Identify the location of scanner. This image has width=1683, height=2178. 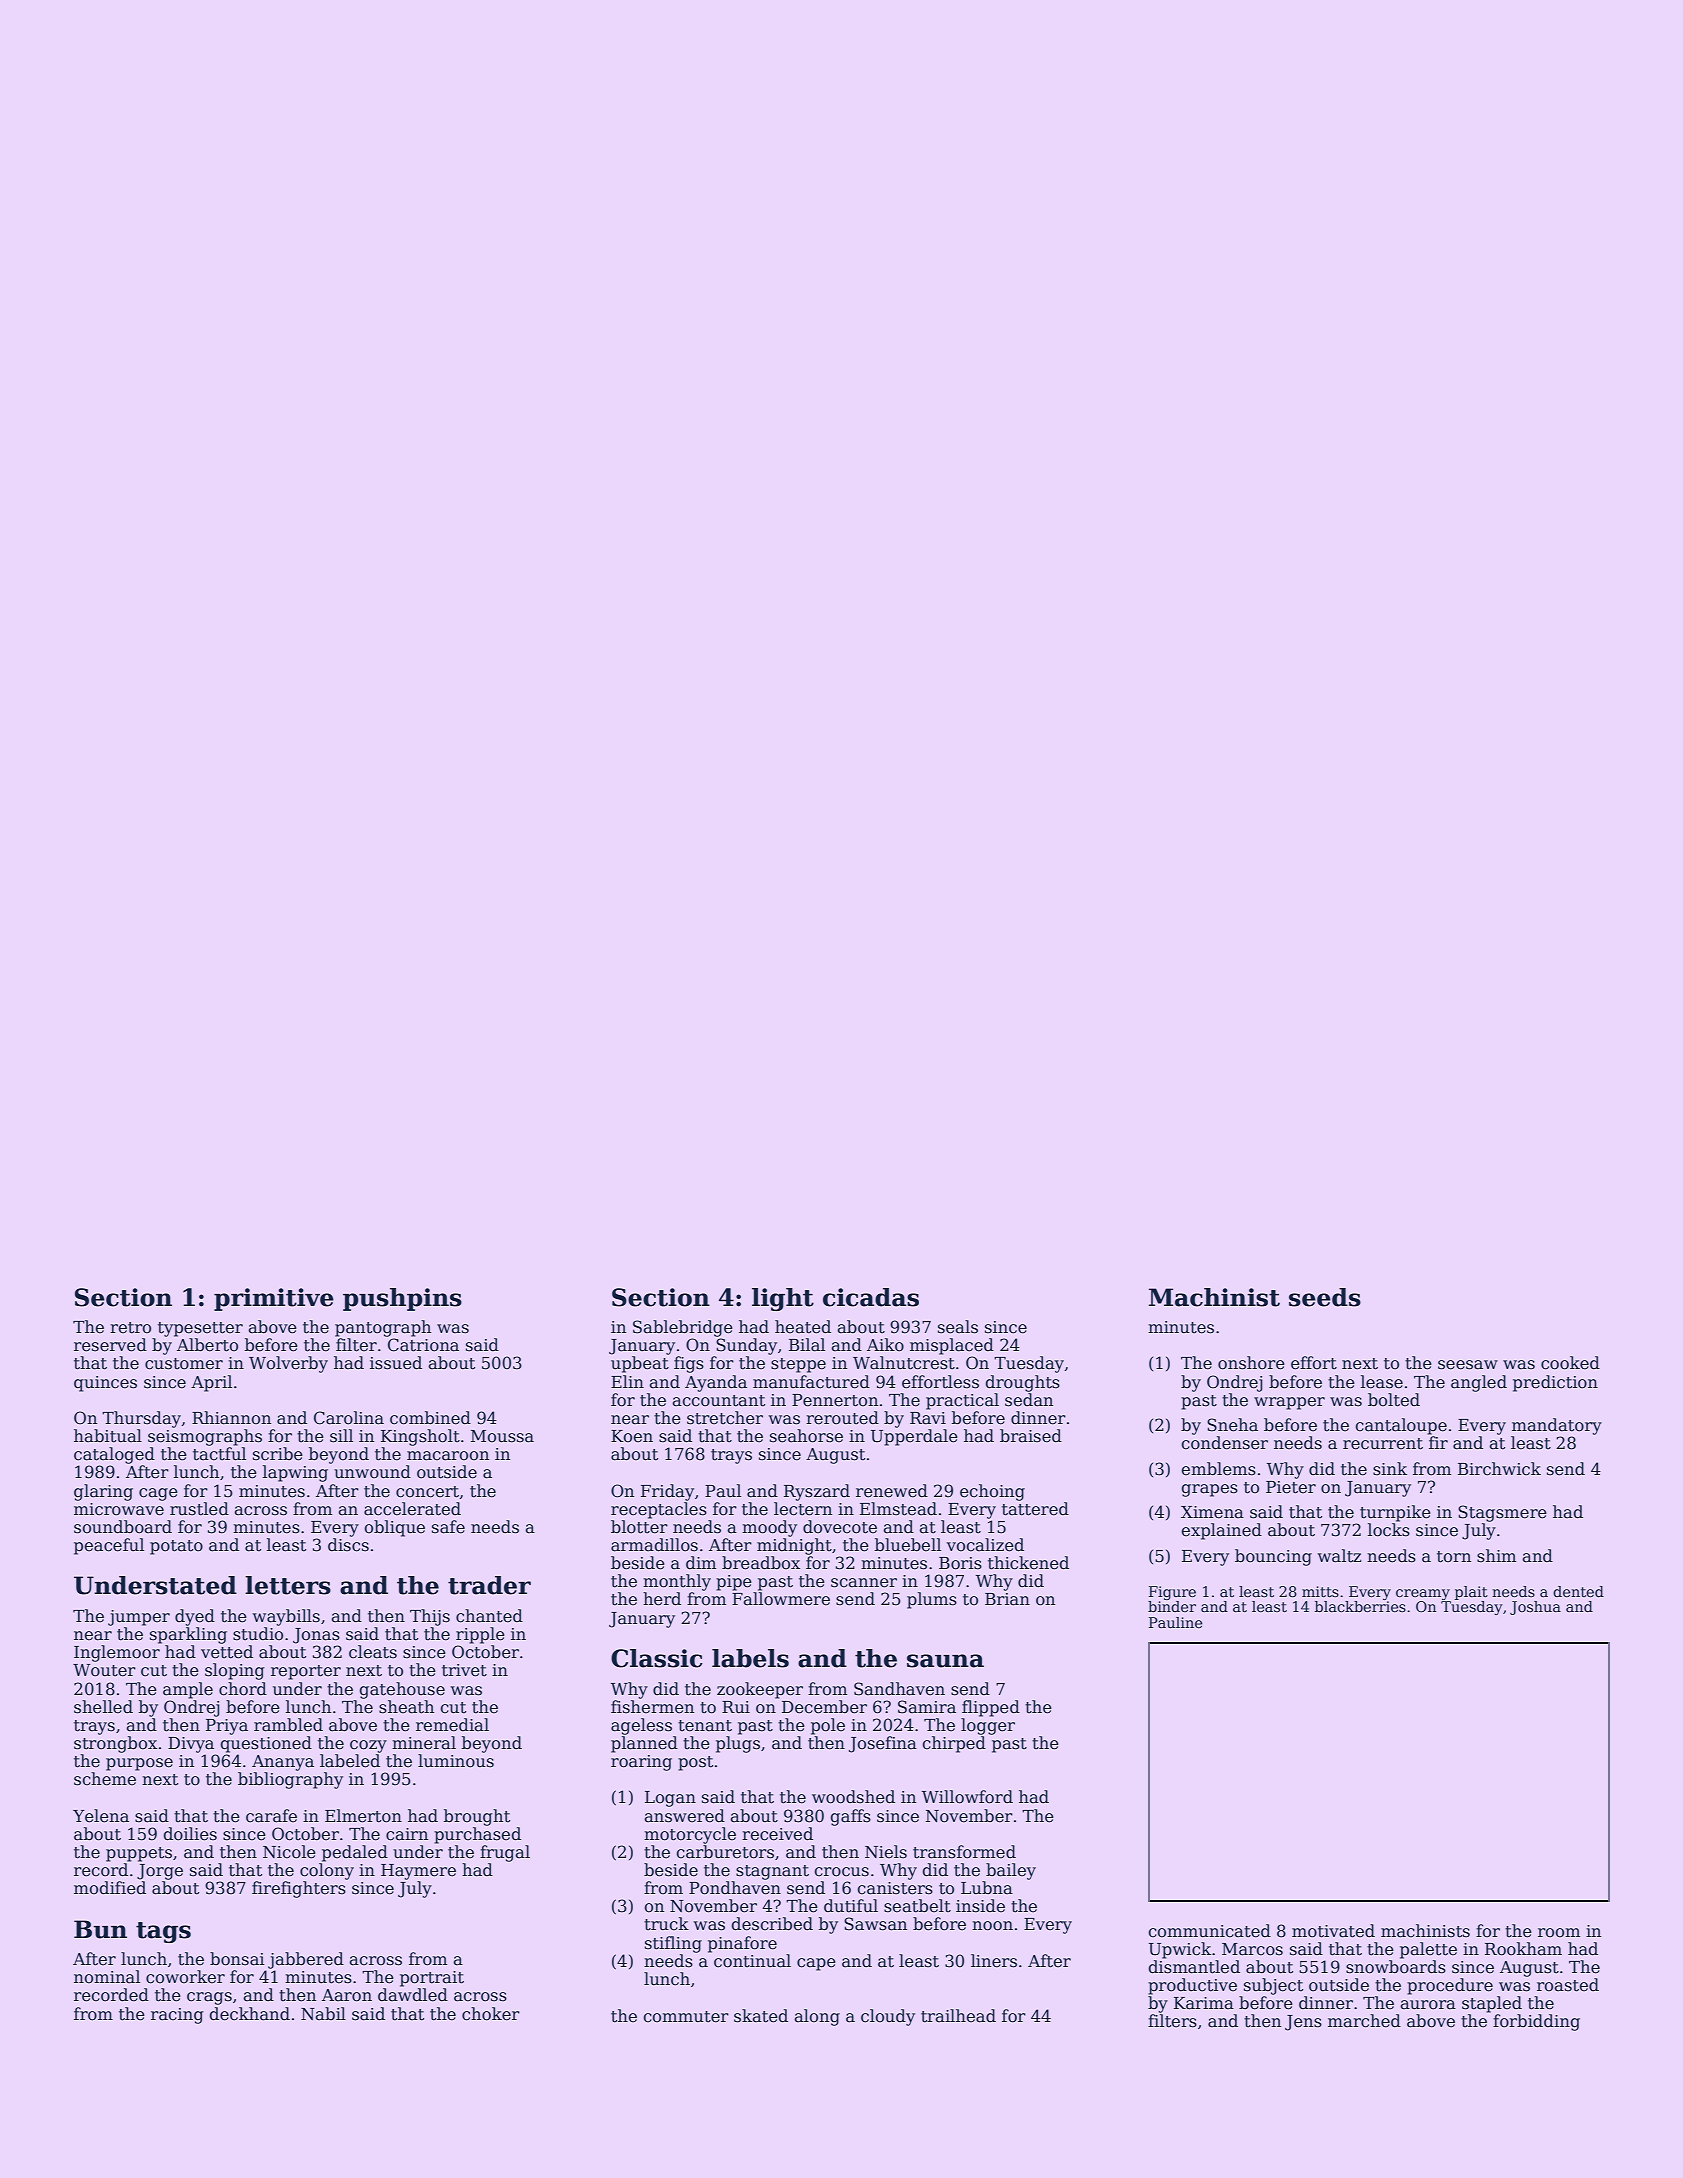
(864, 1583).
